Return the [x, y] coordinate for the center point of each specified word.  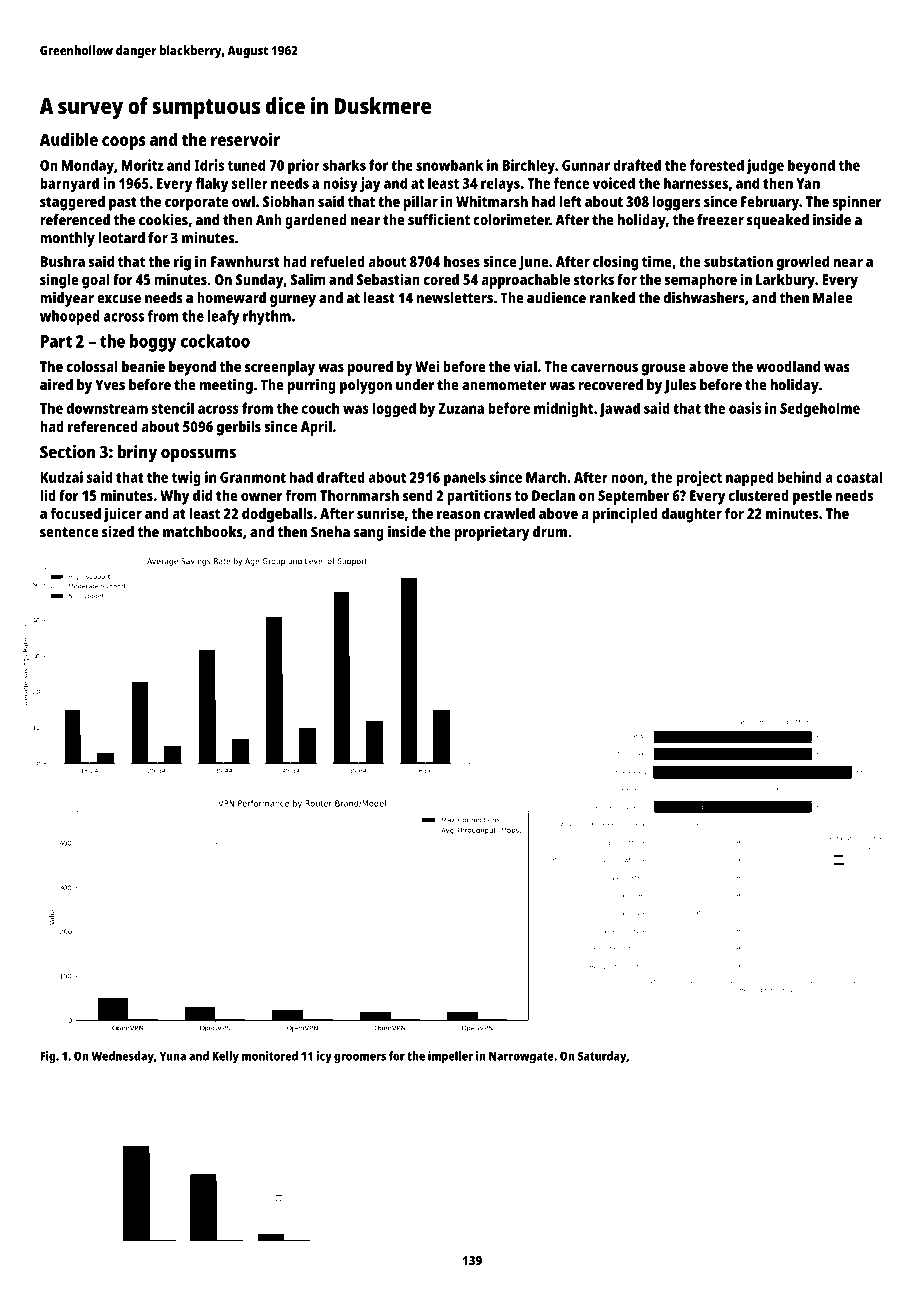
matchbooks [203, 532]
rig [182, 263]
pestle [812, 497]
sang [368, 535]
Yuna [173, 1056]
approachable [525, 281]
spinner [857, 203]
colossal [92, 366]
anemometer [504, 385]
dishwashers [704, 298]
